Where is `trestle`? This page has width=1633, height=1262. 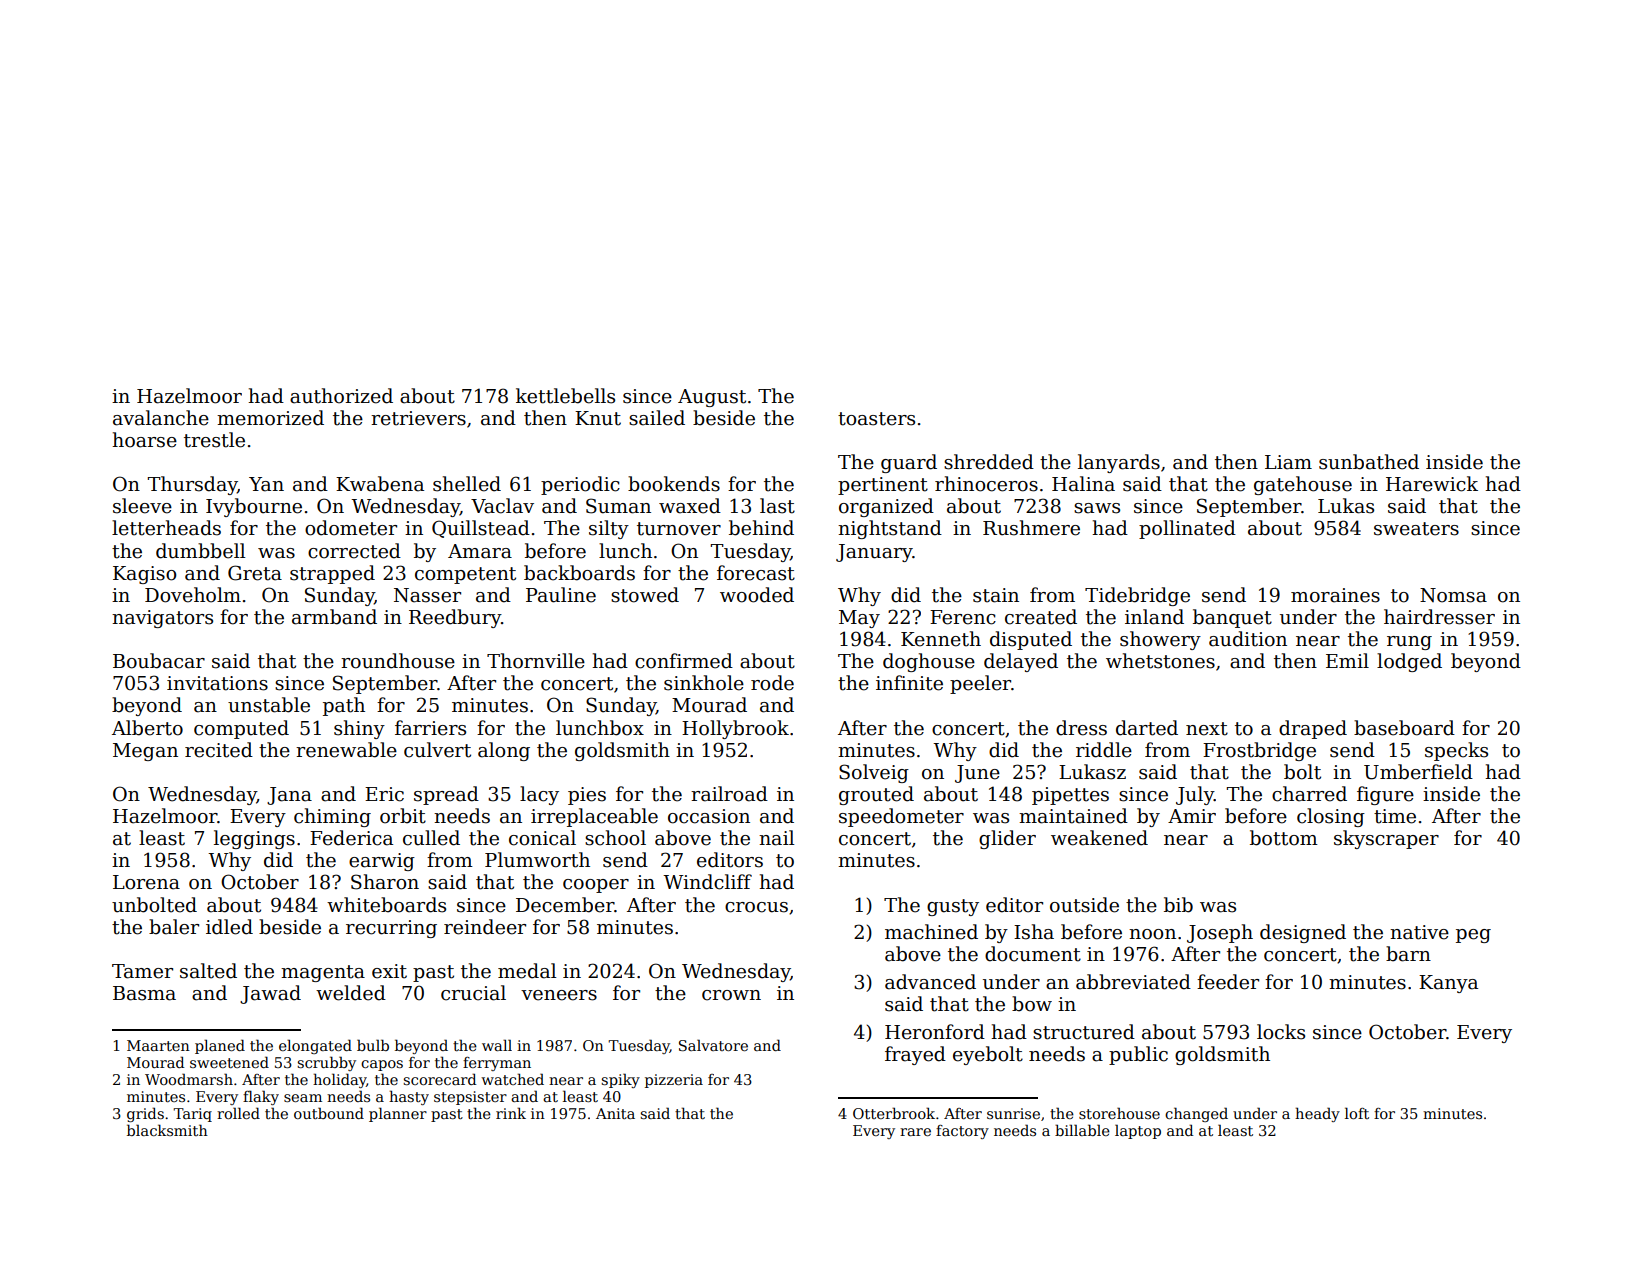 trestle is located at coordinates (214, 440).
